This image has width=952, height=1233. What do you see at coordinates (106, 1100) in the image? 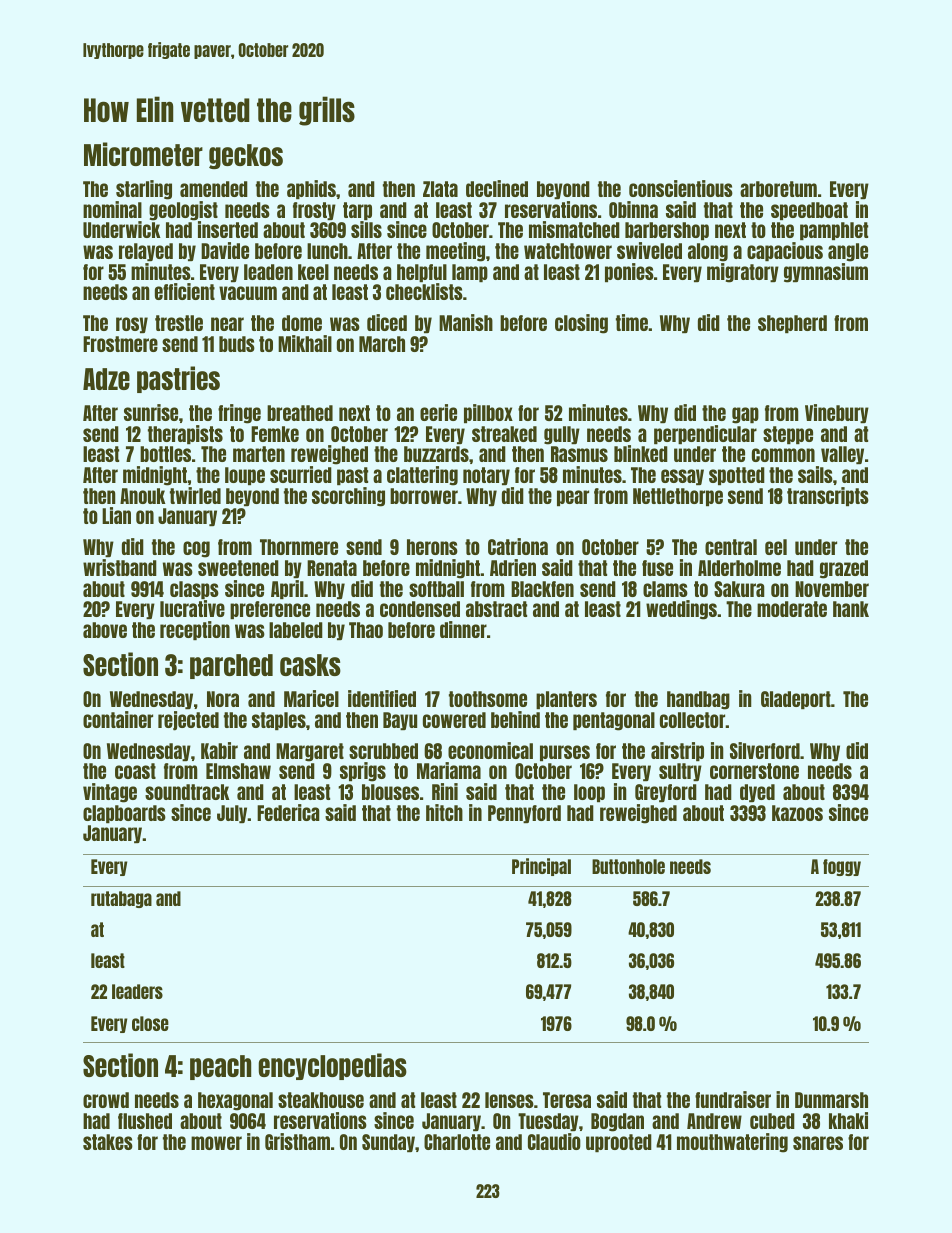
I see `crowd` at bounding box center [106, 1100].
